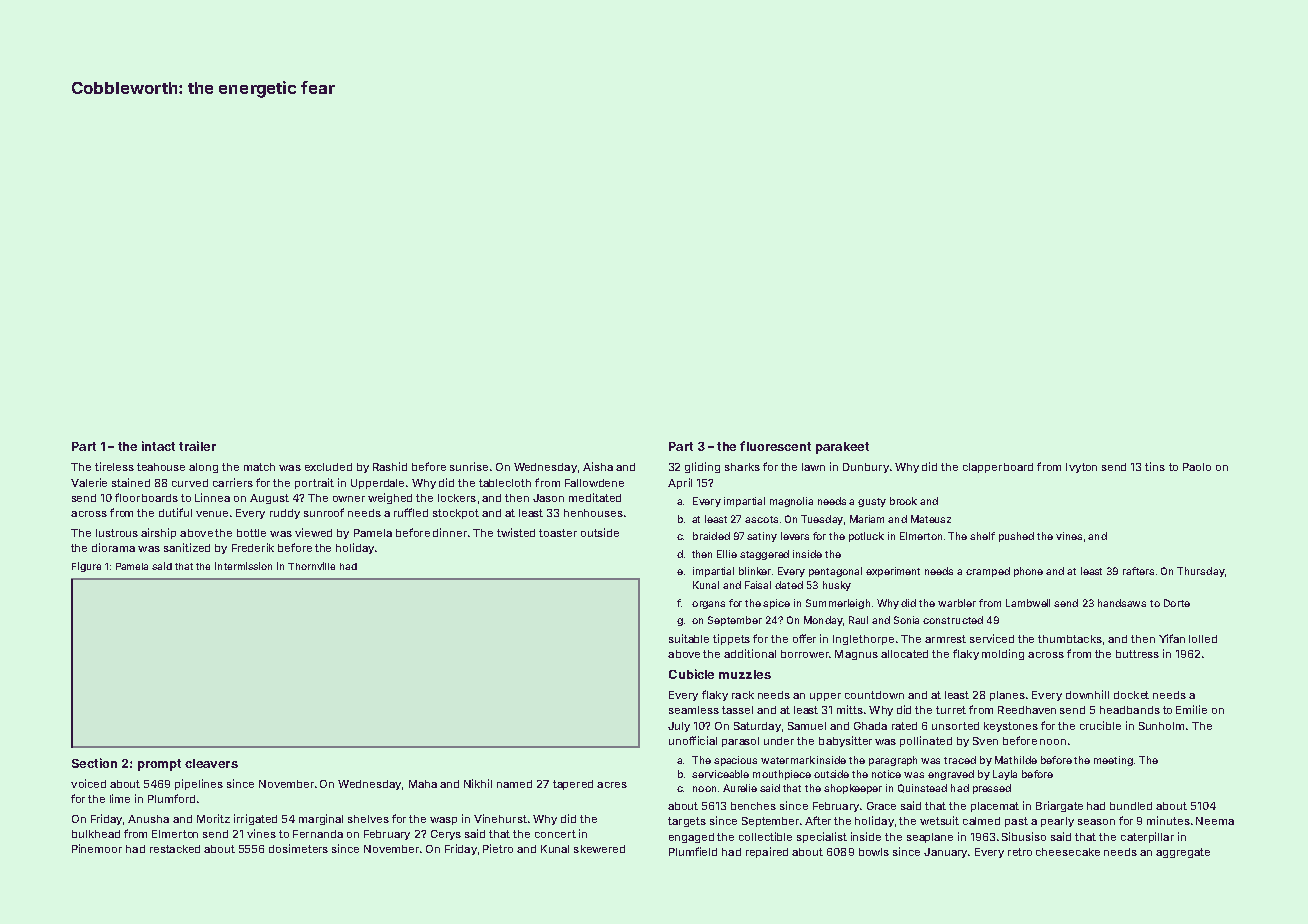  What do you see at coordinates (158, 446) in the image?
I see `intact` at bounding box center [158, 446].
